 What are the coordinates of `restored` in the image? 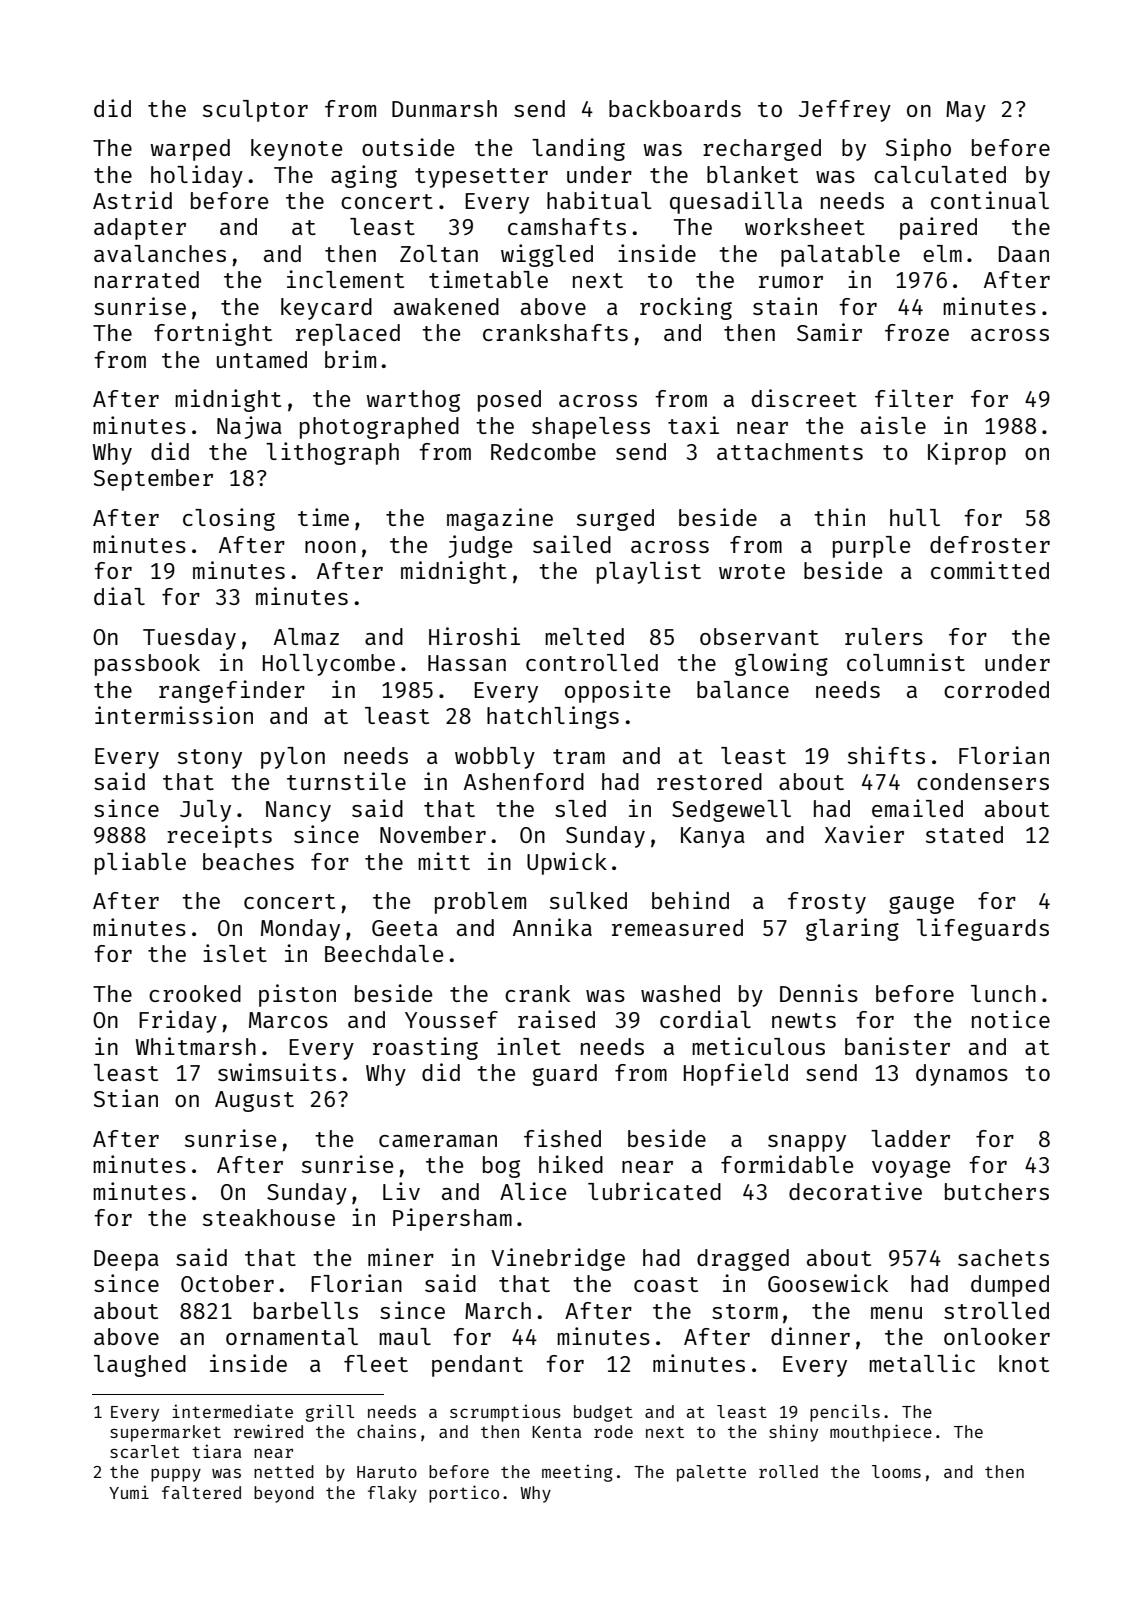 It's located at (709, 781).
